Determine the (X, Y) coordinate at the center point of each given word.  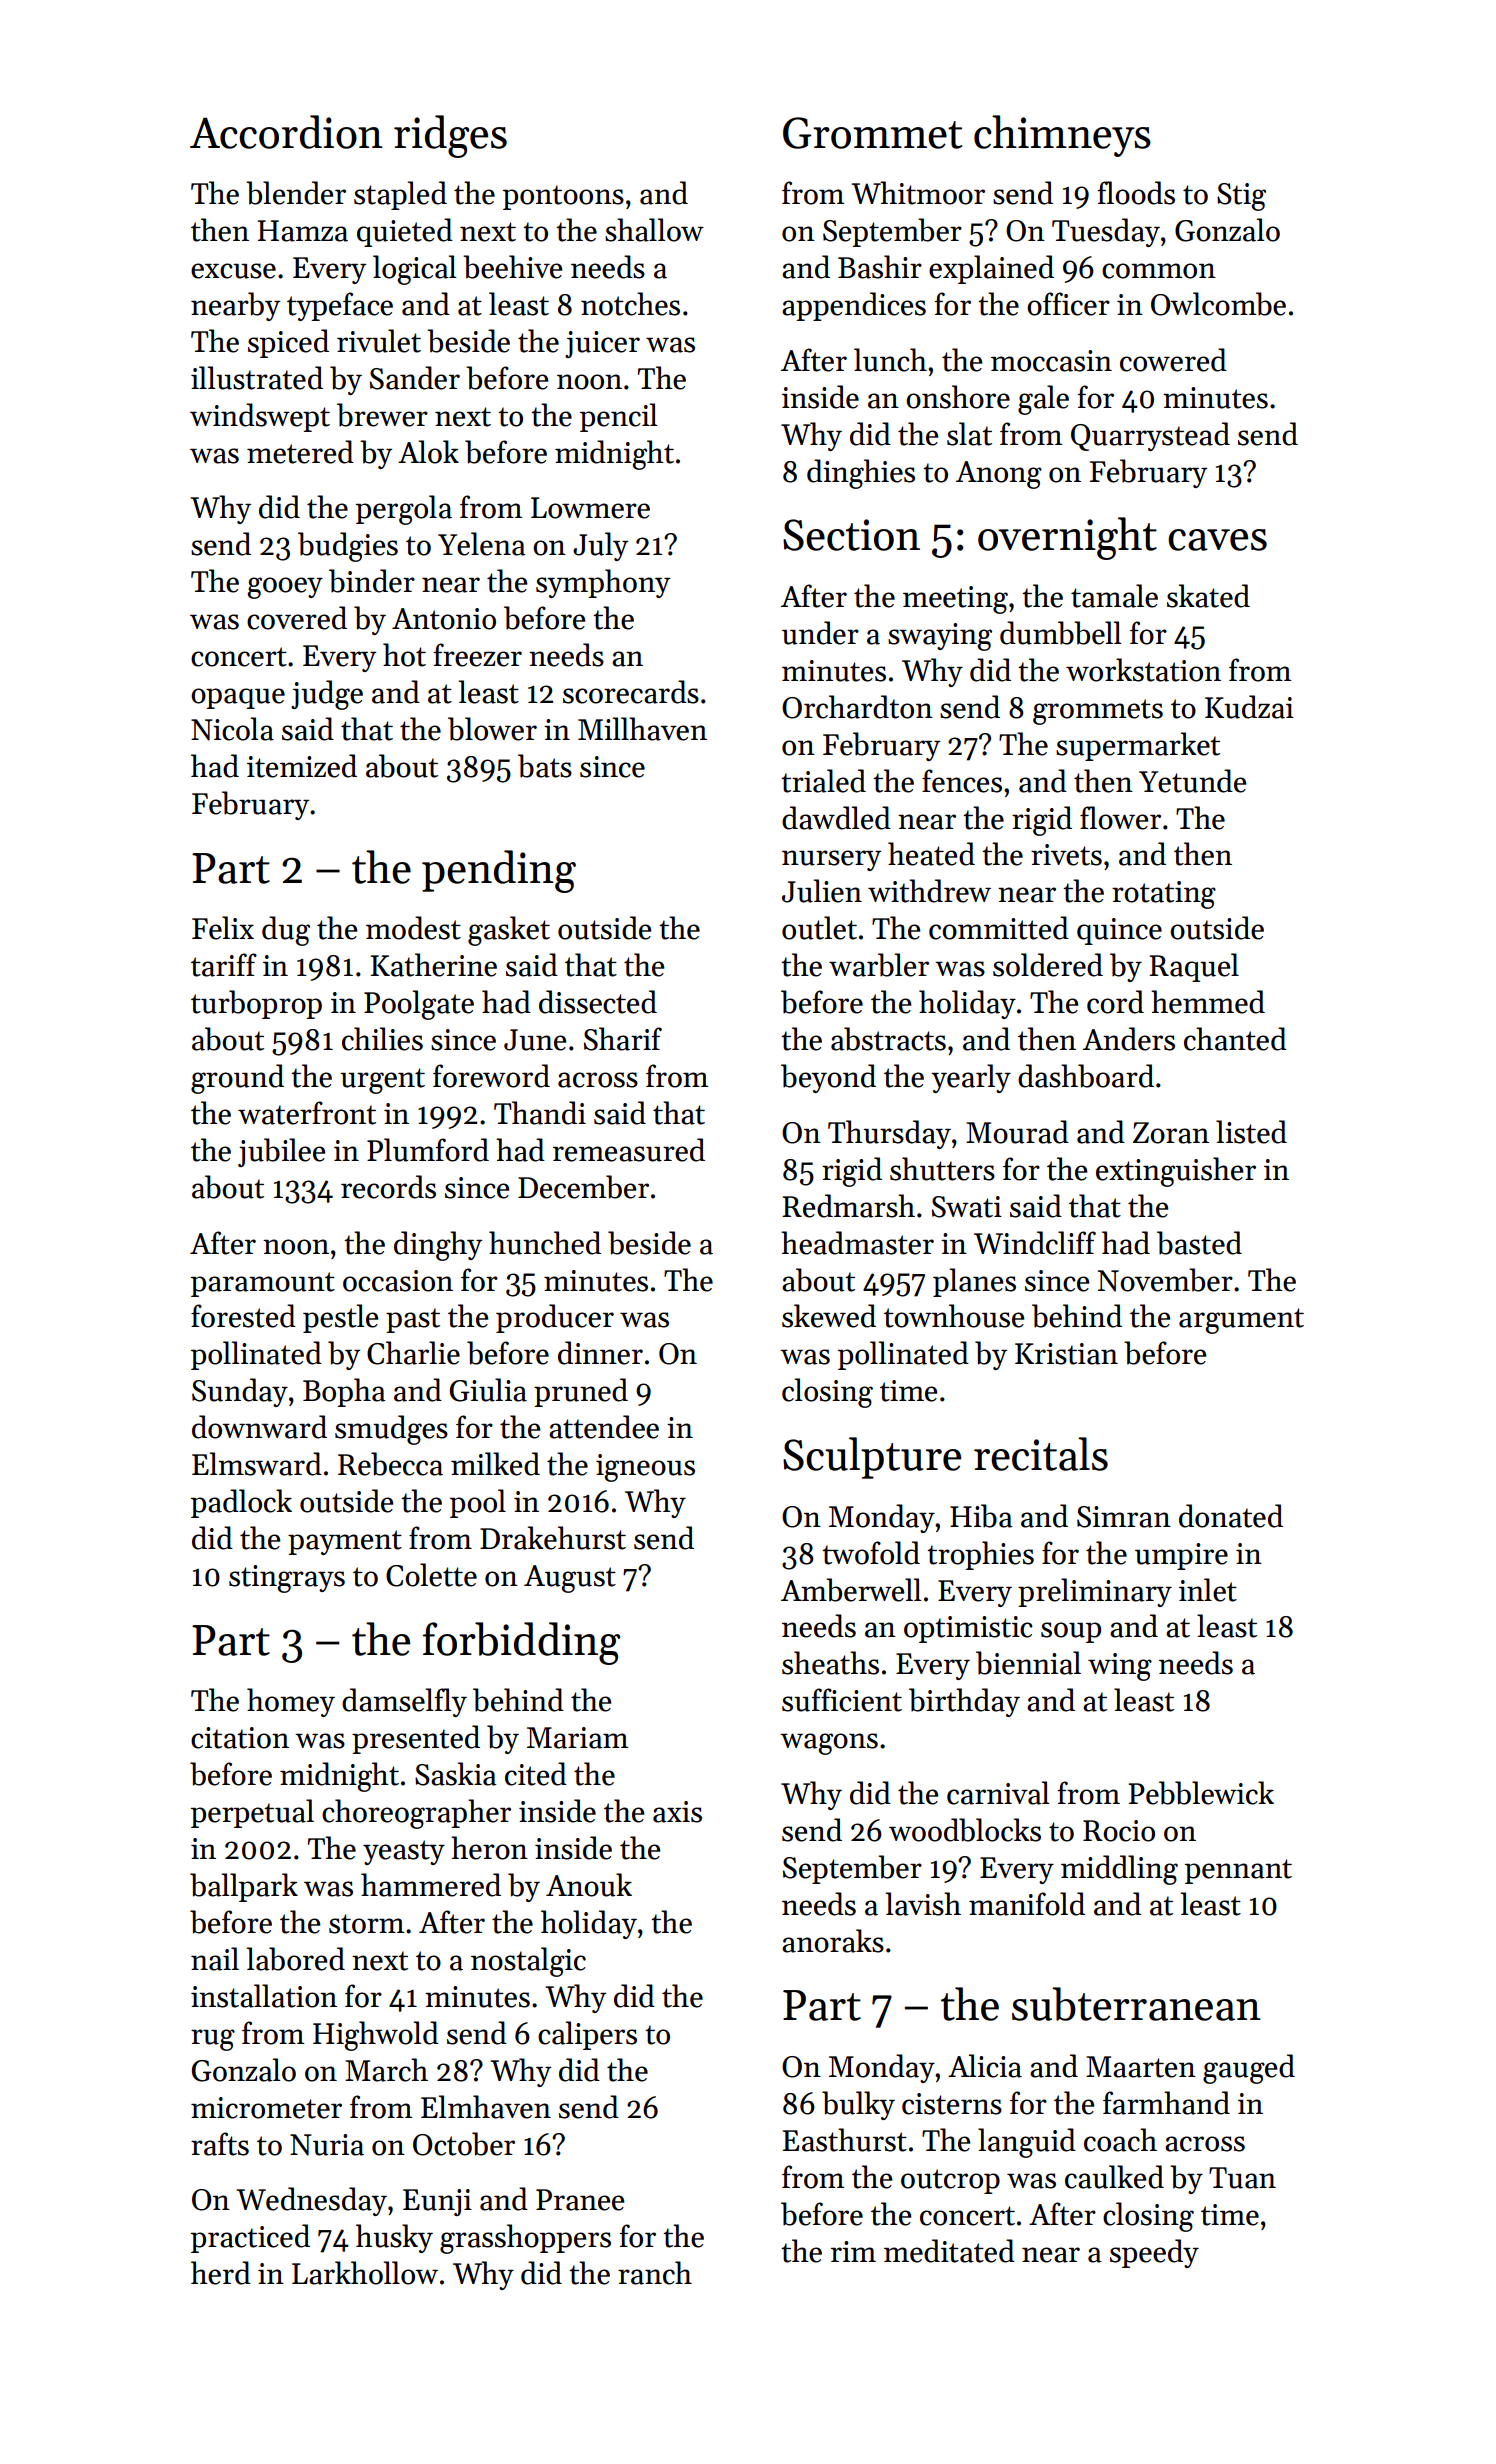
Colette (431, 1575)
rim (853, 2251)
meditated (949, 2251)
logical (415, 270)
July (600, 546)
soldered (1048, 965)
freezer (478, 655)
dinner (600, 1353)
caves (1217, 540)
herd (221, 2273)
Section (851, 535)
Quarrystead (1150, 436)
